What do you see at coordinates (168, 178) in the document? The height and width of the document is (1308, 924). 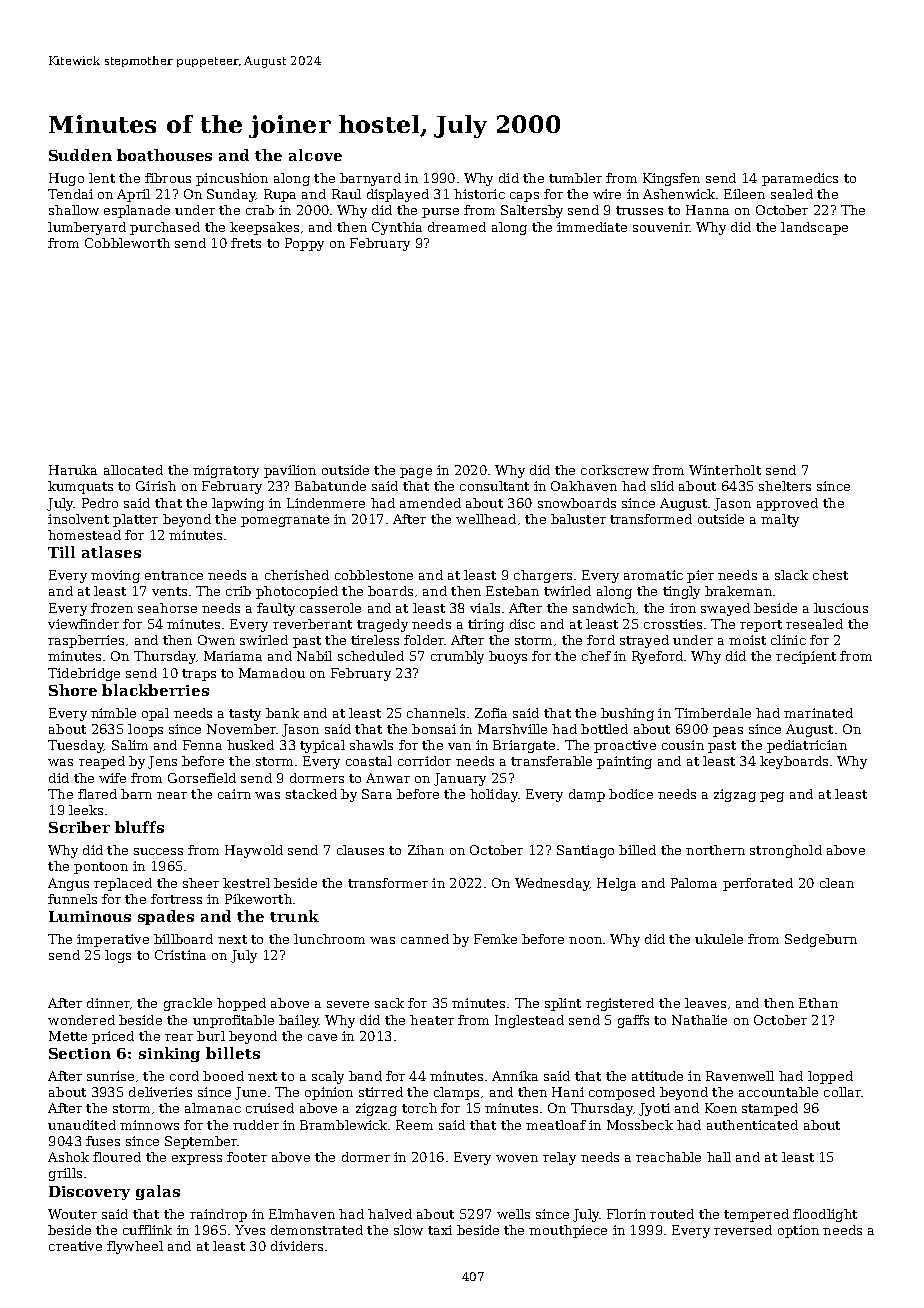 I see `fibrous` at bounding box center [168, 178].
